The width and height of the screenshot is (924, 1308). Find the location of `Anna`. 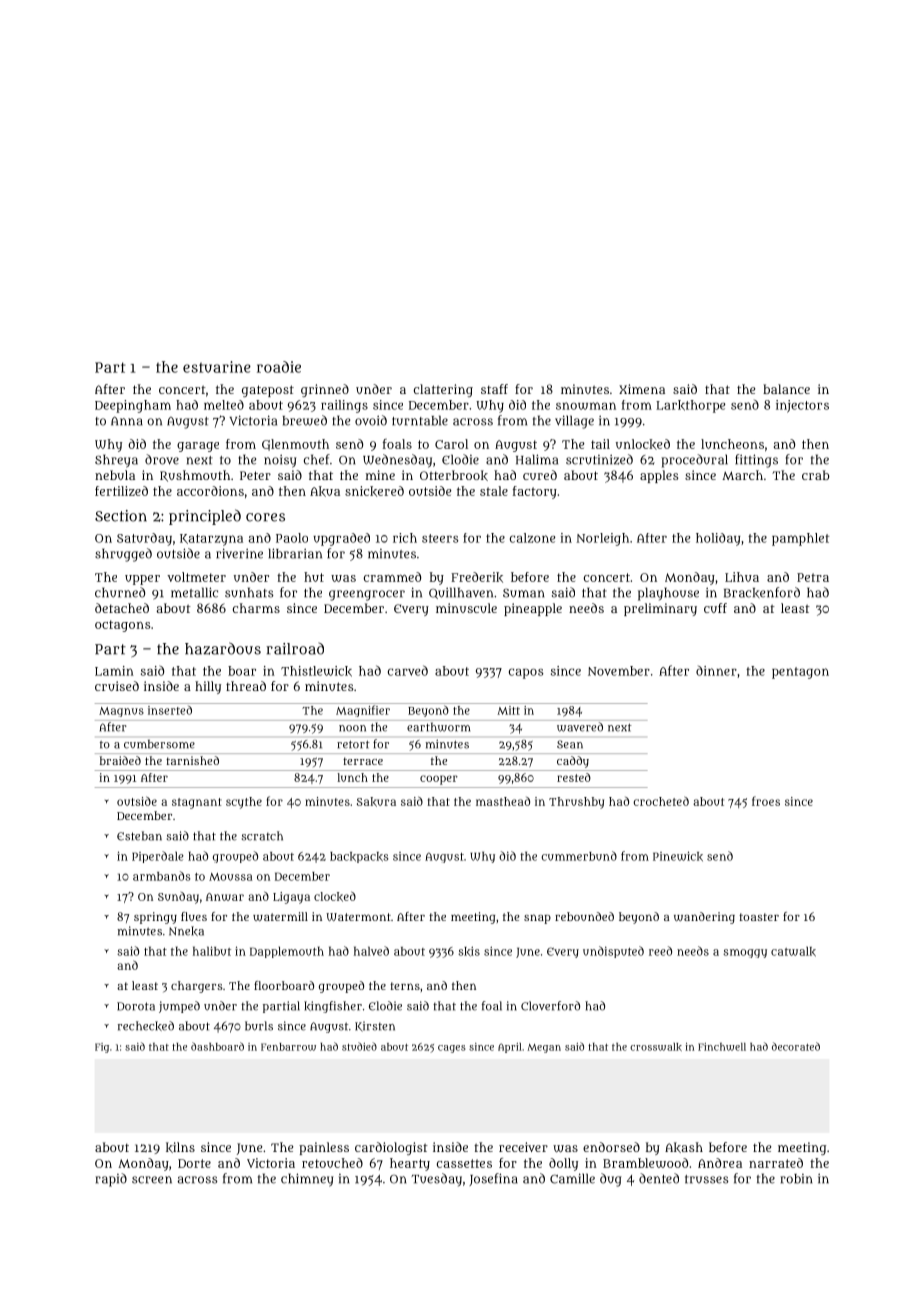

Anna is located at coordinates (127, 421).
